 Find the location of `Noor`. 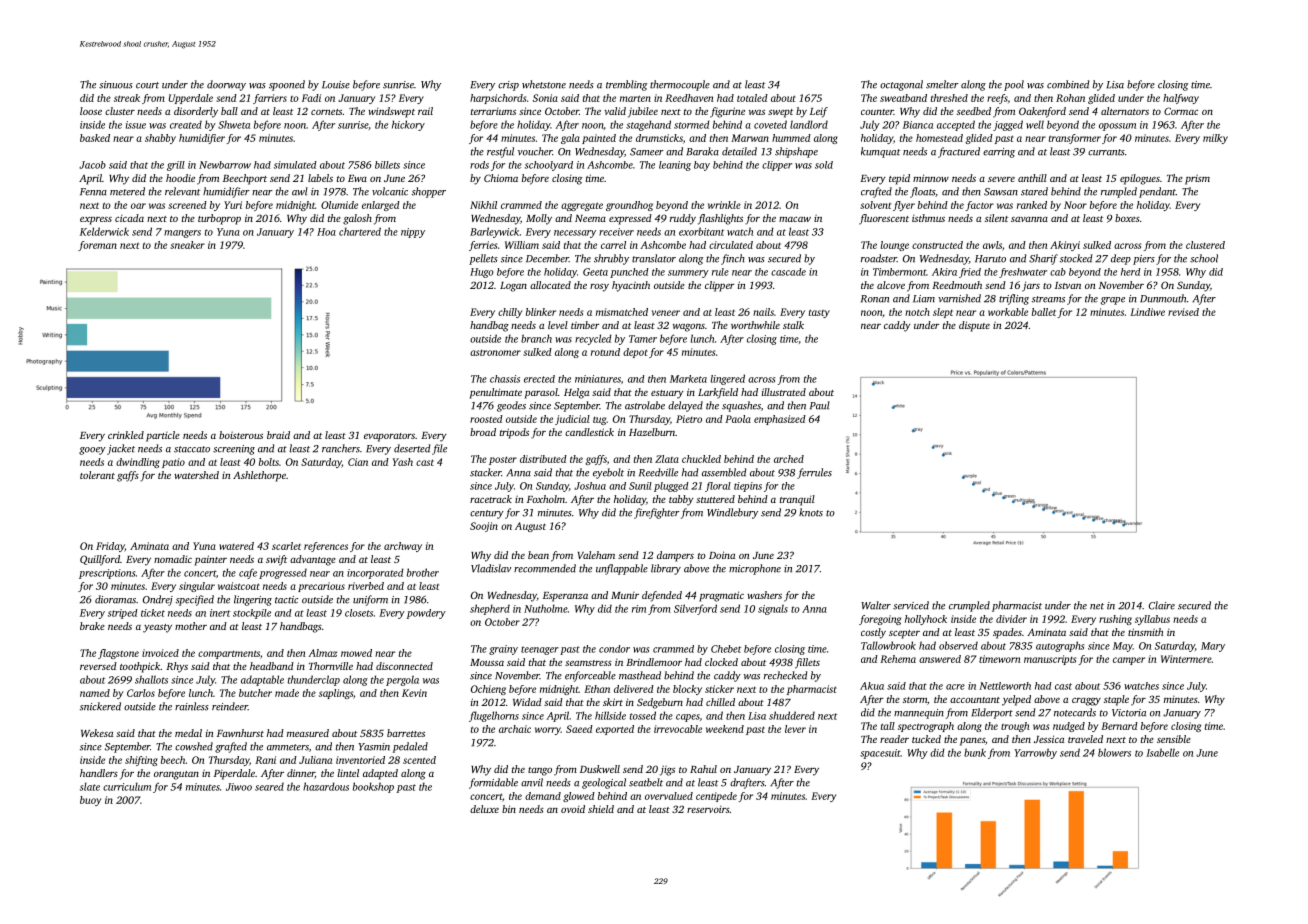

Noor is located at coordinates (1075, 205).
